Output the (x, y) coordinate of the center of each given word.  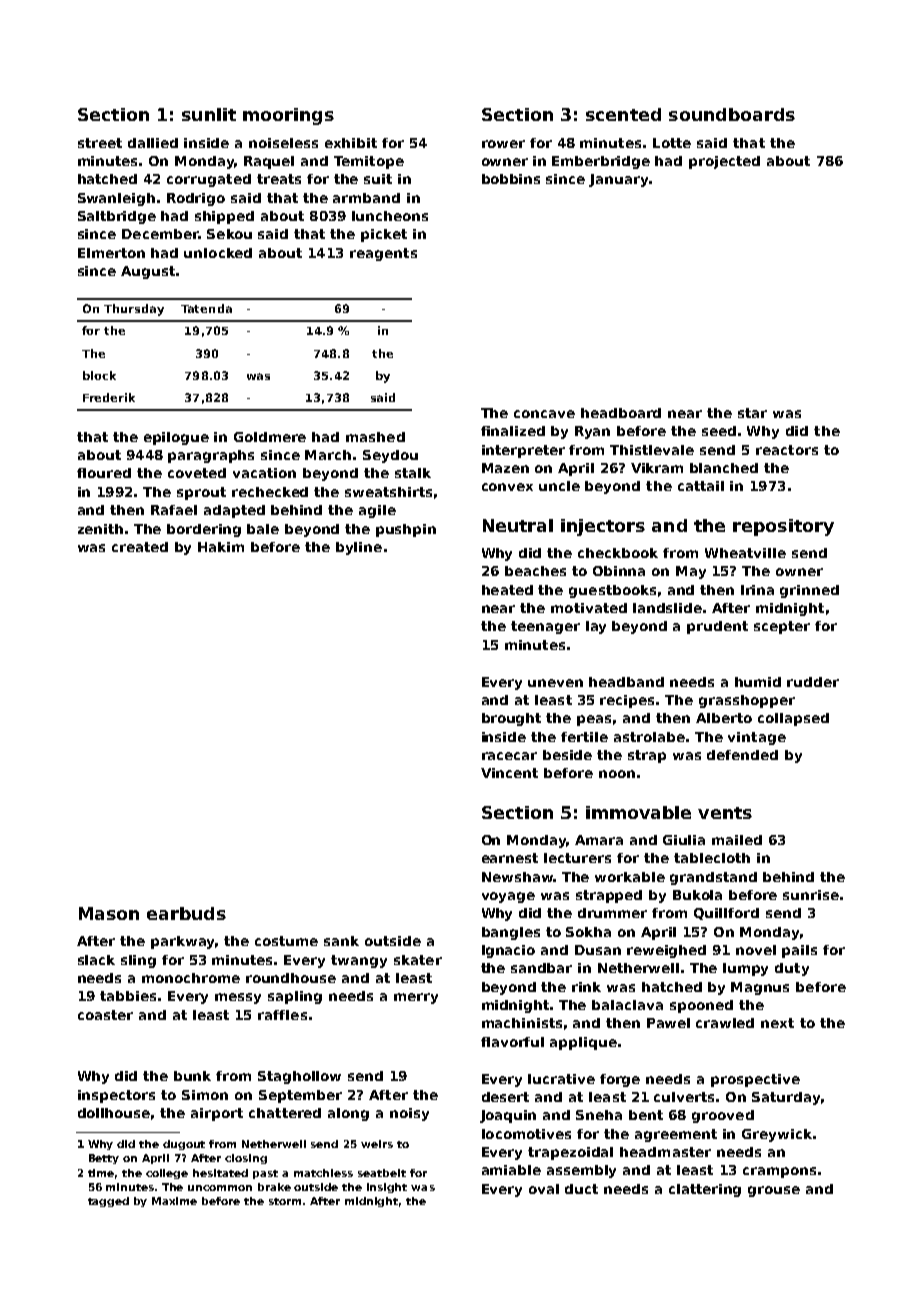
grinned (809, 591)
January (618, 180)
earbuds (186, 913)
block (99, 375)
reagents (383, 254)
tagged (108, 1202)
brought (511, 719)
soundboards (732, 114)
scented (623, 114)
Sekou (229, 234)
